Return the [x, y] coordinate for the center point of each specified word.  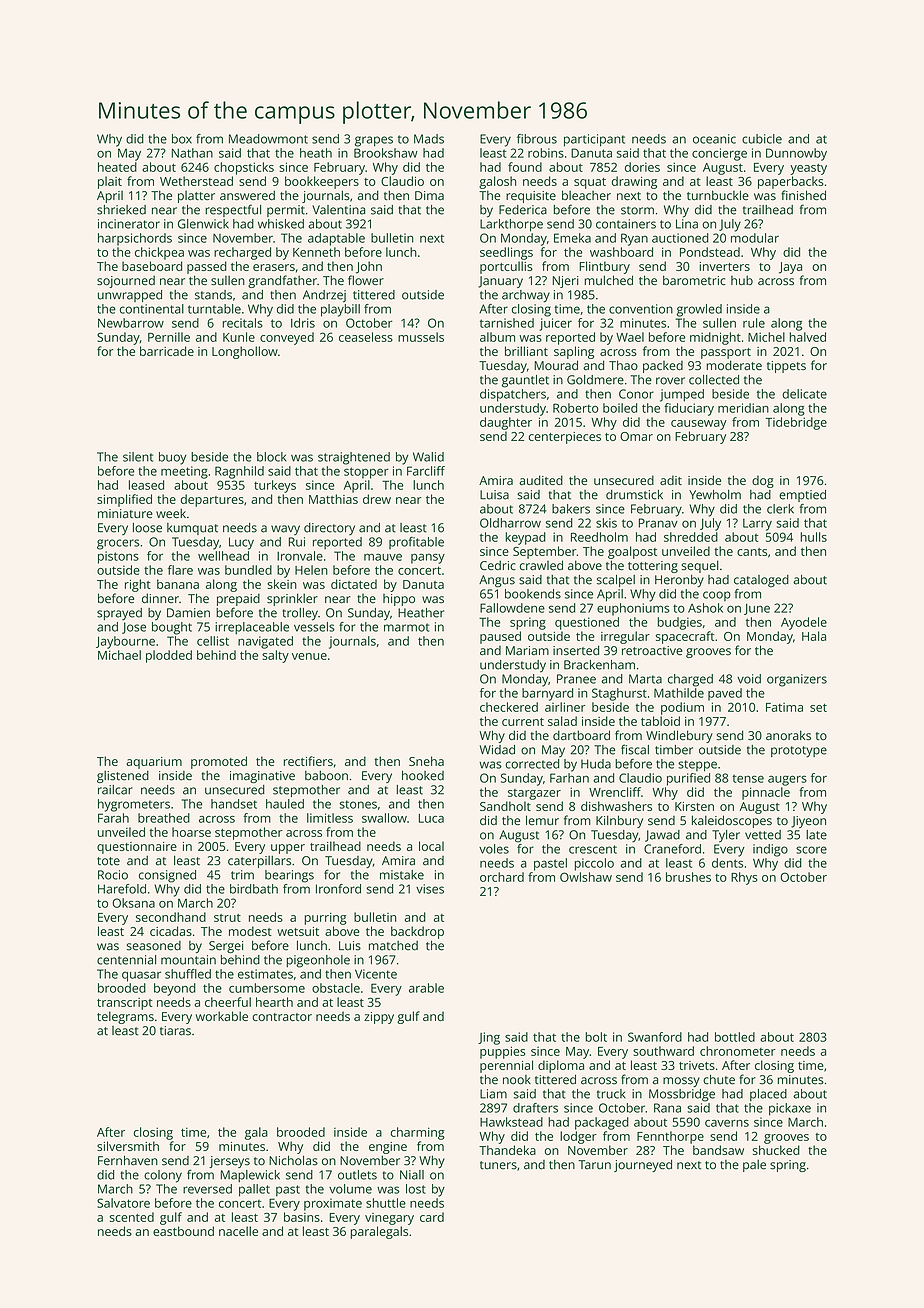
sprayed [119, 614]
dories [642, 167]
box [182, 139]
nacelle [238, 1231]
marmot [406, 627]
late [816, 835]
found [525, 167]
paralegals [379, 1232]
